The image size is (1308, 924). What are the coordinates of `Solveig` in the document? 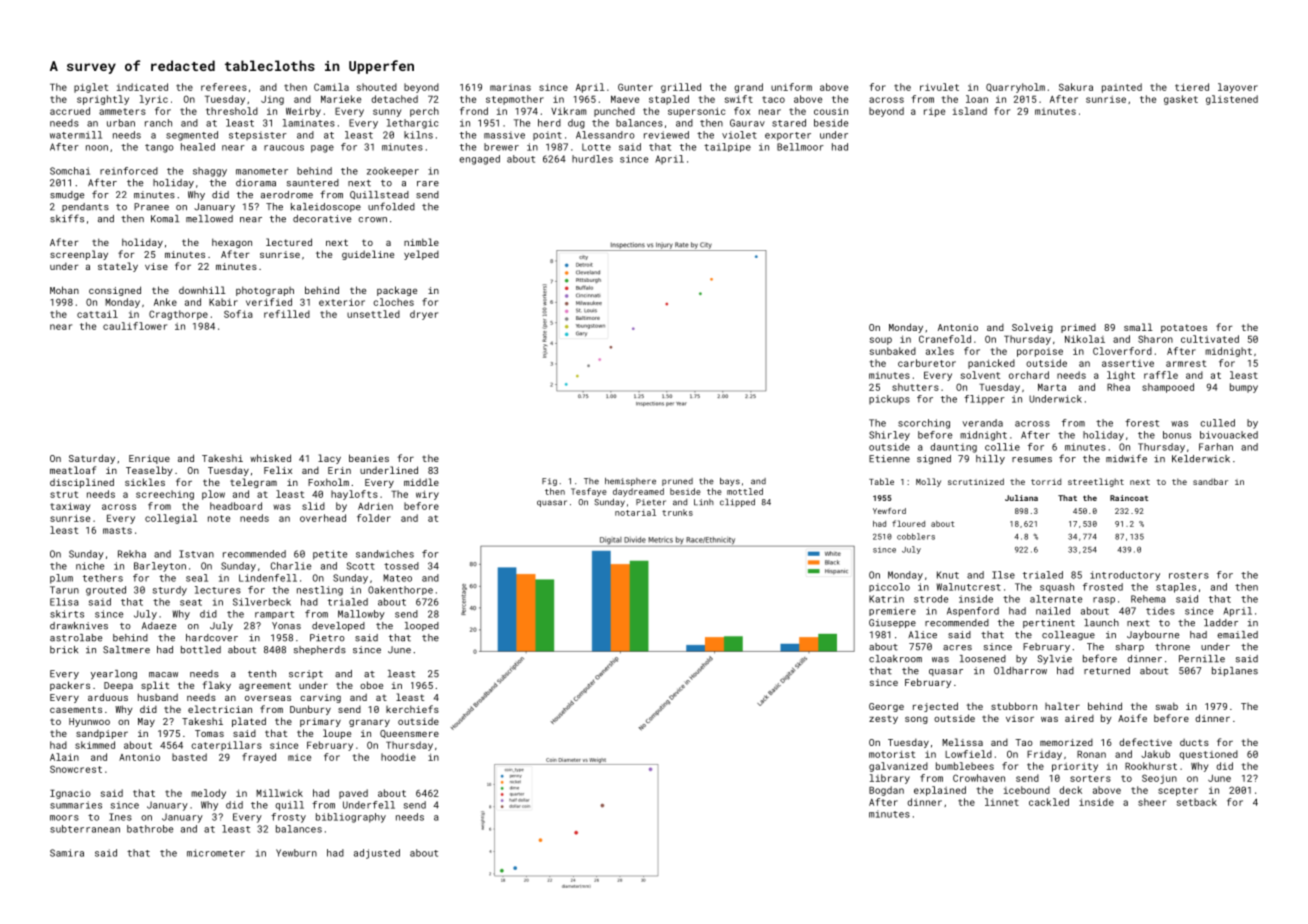 It's located at (1032, 328).
